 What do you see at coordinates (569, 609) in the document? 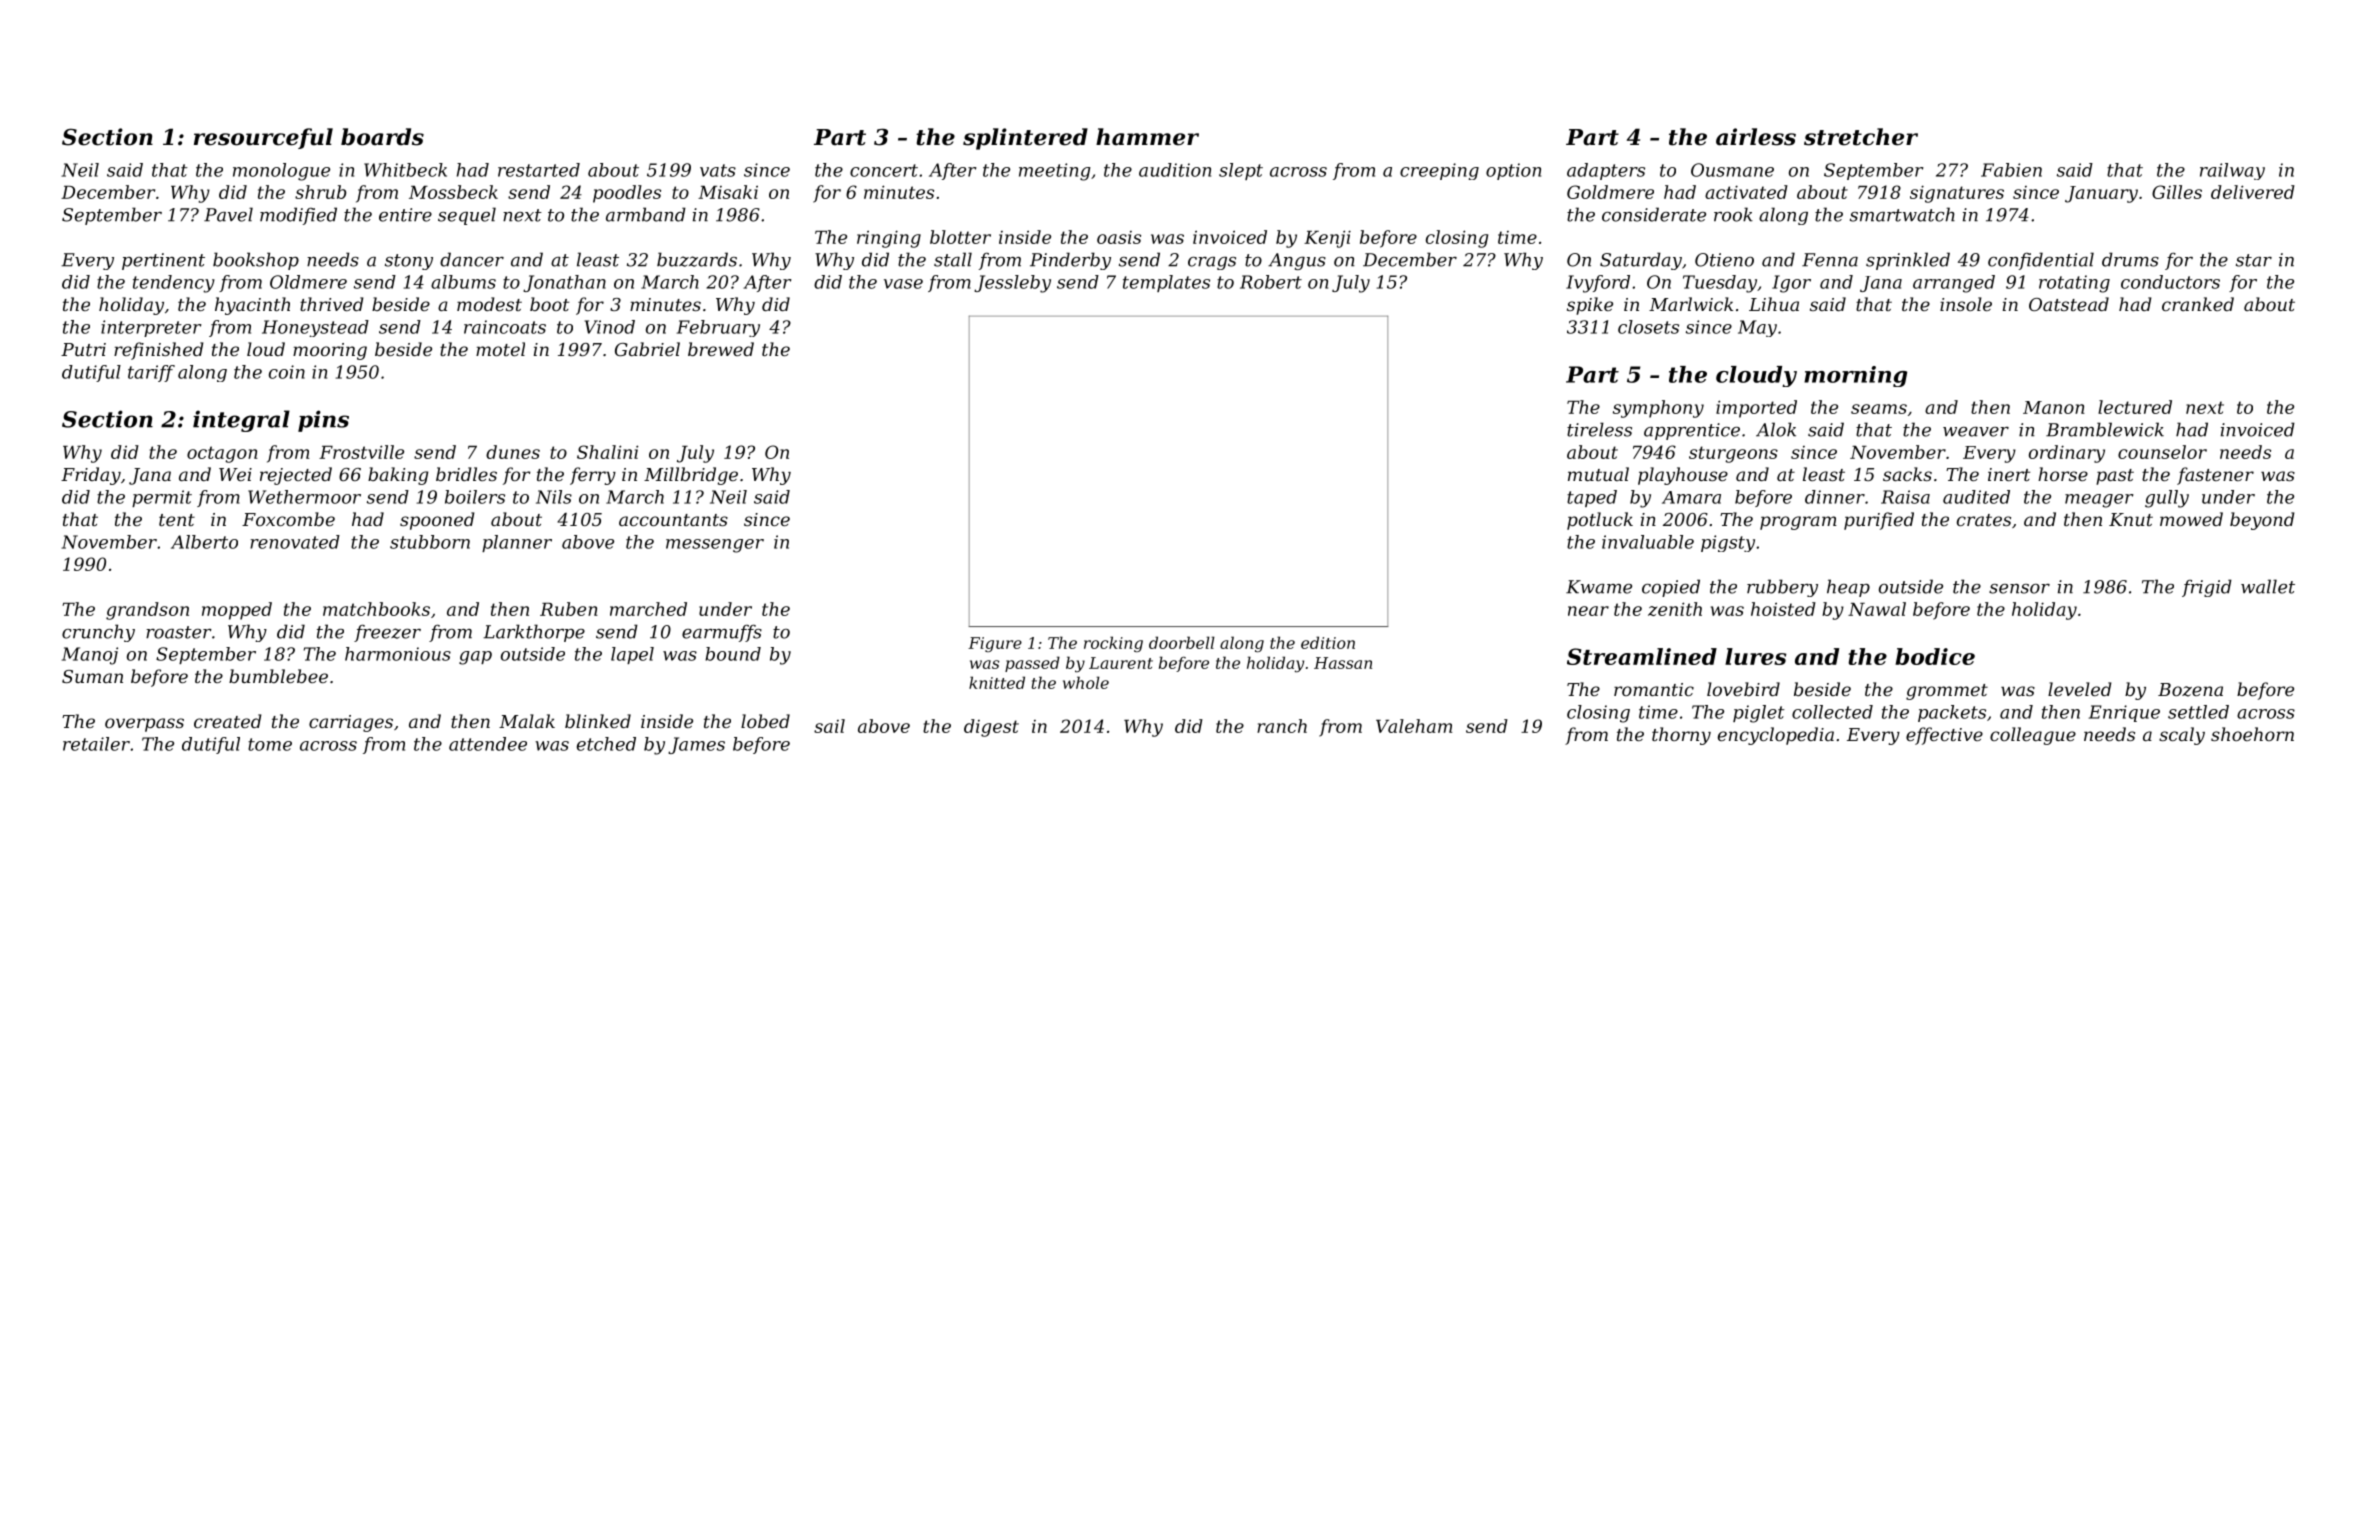
I see `Ruben` at bounding box center [569, 609].
